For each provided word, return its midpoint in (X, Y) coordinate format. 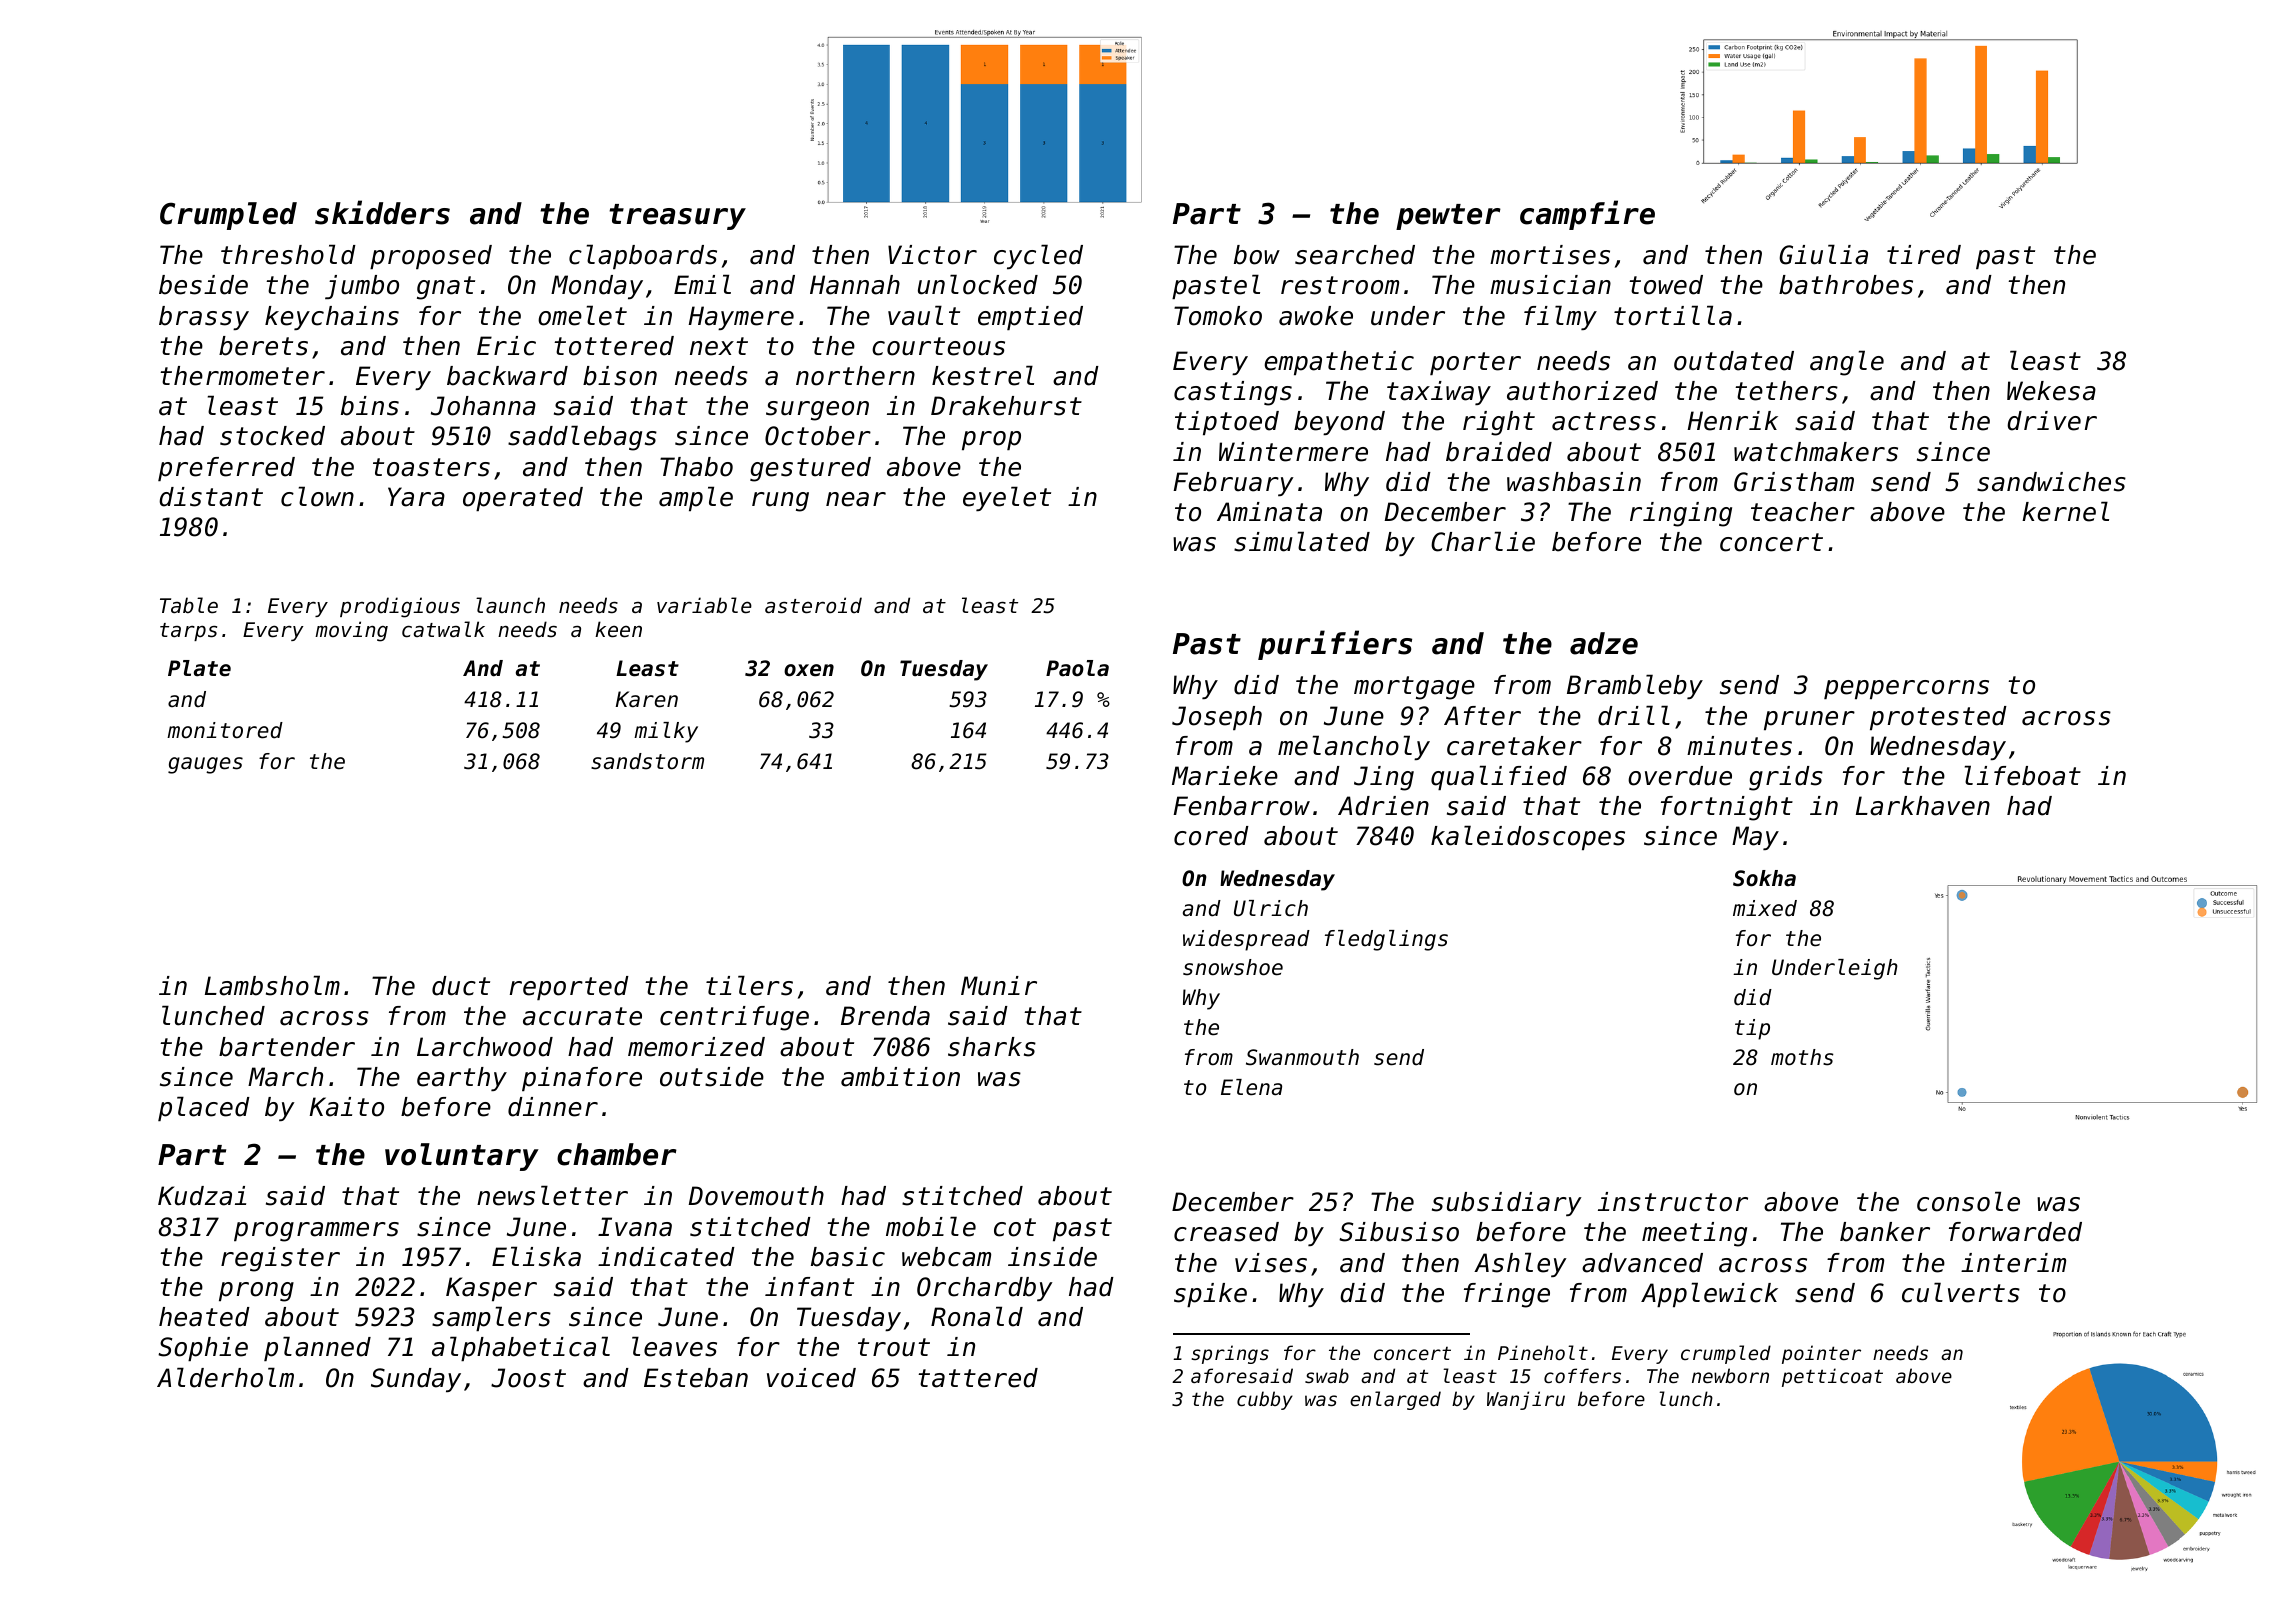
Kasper (491, 1289)
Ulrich (1271, 908)
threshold (288, 254)
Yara (416, 497)
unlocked (978, 284)
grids (1786, 778)
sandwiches (2051, 482)
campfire (1587, 215)
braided (1499, 452)
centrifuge (734, 1018)
